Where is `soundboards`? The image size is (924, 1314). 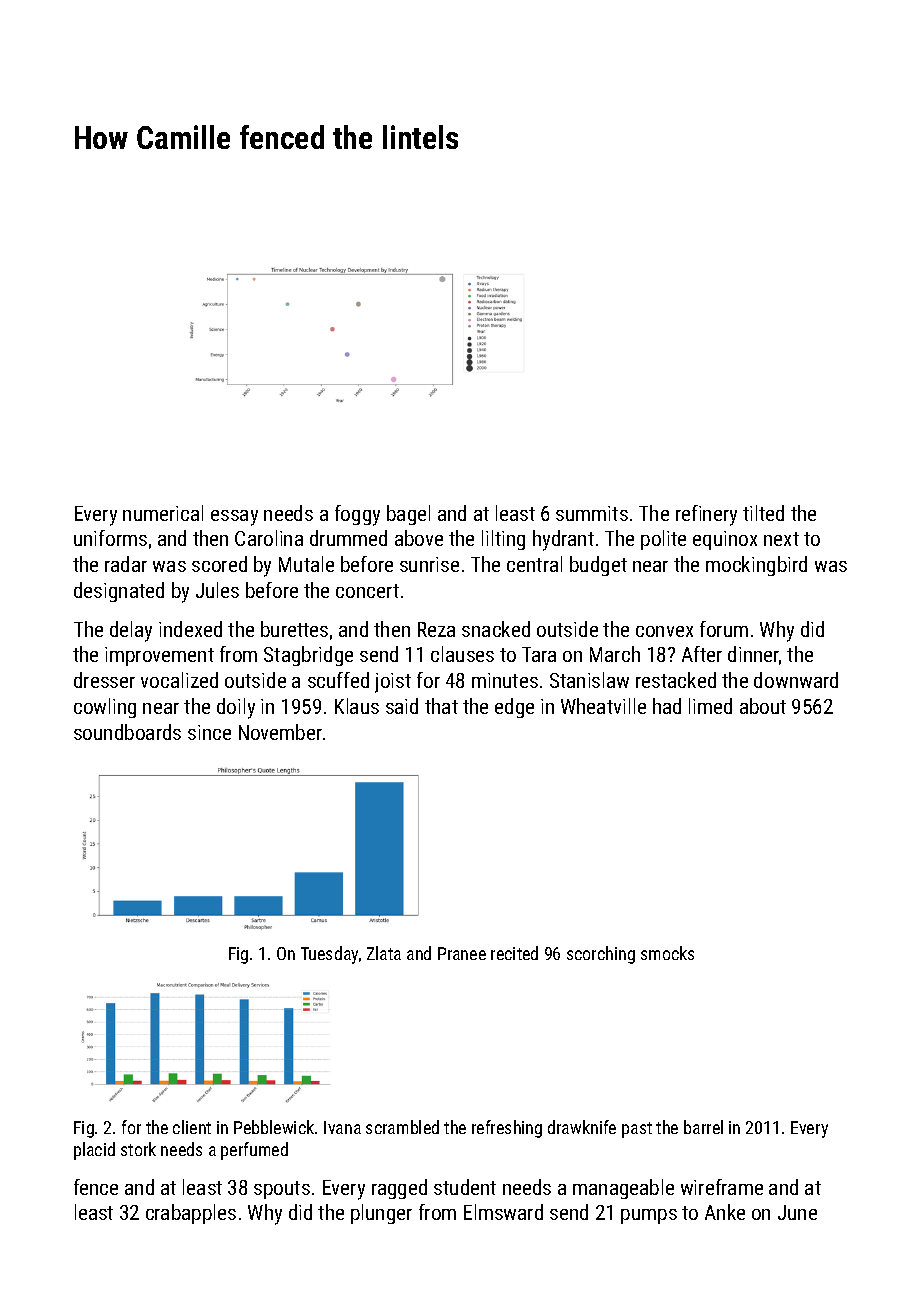 soundboards is located at coordinates (127, 732).
